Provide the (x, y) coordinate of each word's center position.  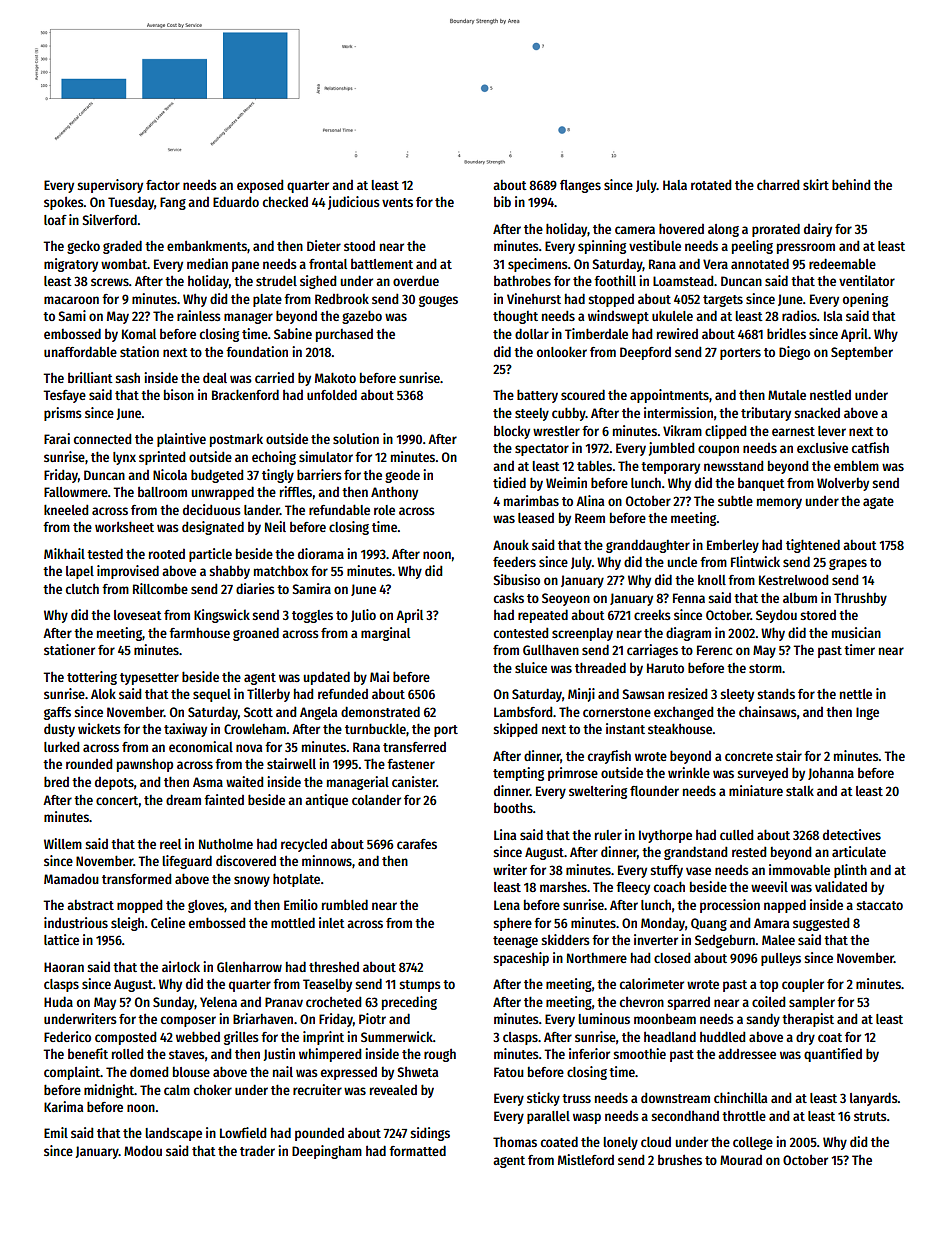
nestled (830, 395)
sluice (531, 667)
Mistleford (586, 1159)
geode (402, 476)
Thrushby (860, 599)
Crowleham (255, 729)
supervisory (110, 186)
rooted (167, 554)
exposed (260, 186)
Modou (143, 1150)
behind (851, 184)
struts (870, 1116)
